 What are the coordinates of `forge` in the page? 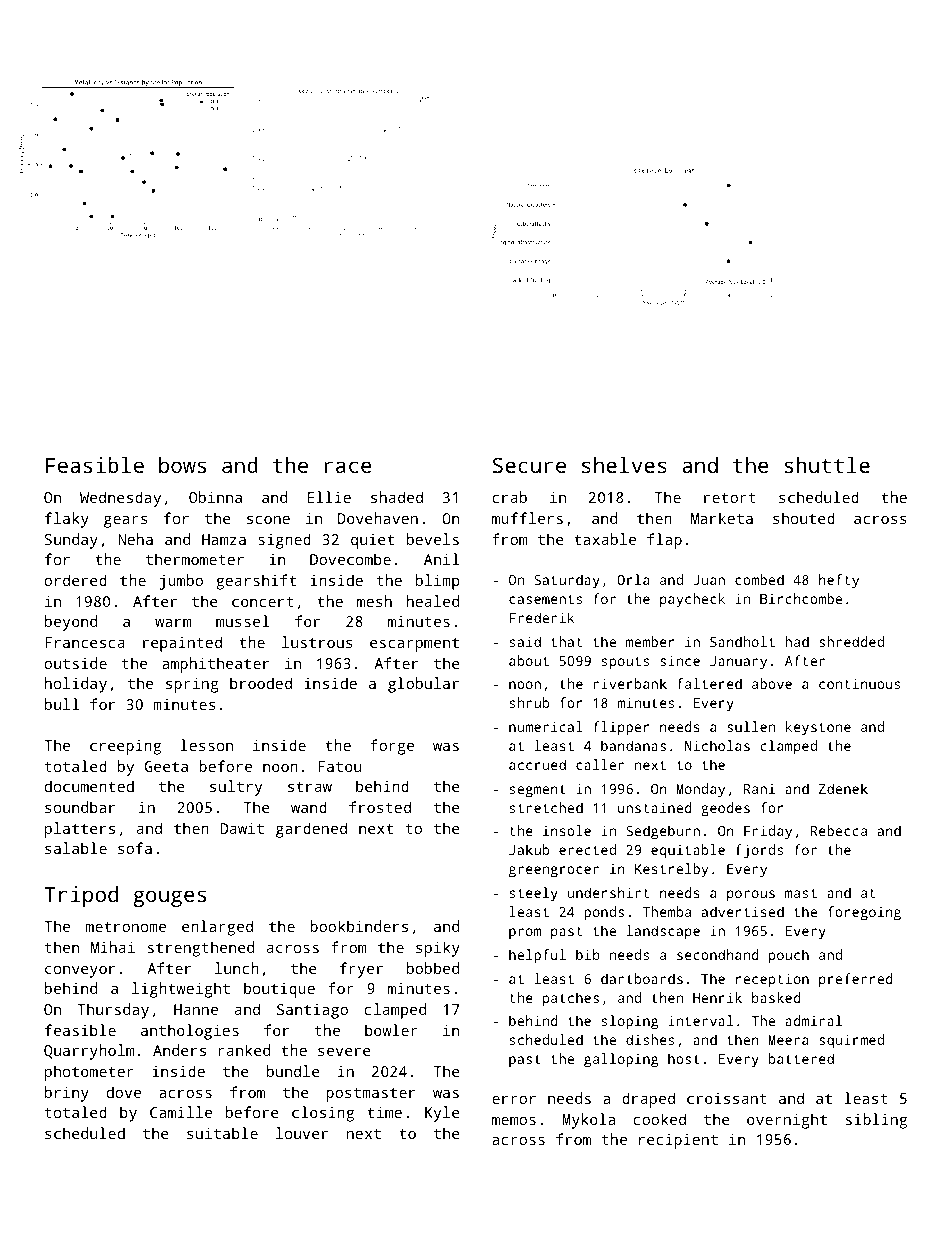 It's located at (392, 747).
